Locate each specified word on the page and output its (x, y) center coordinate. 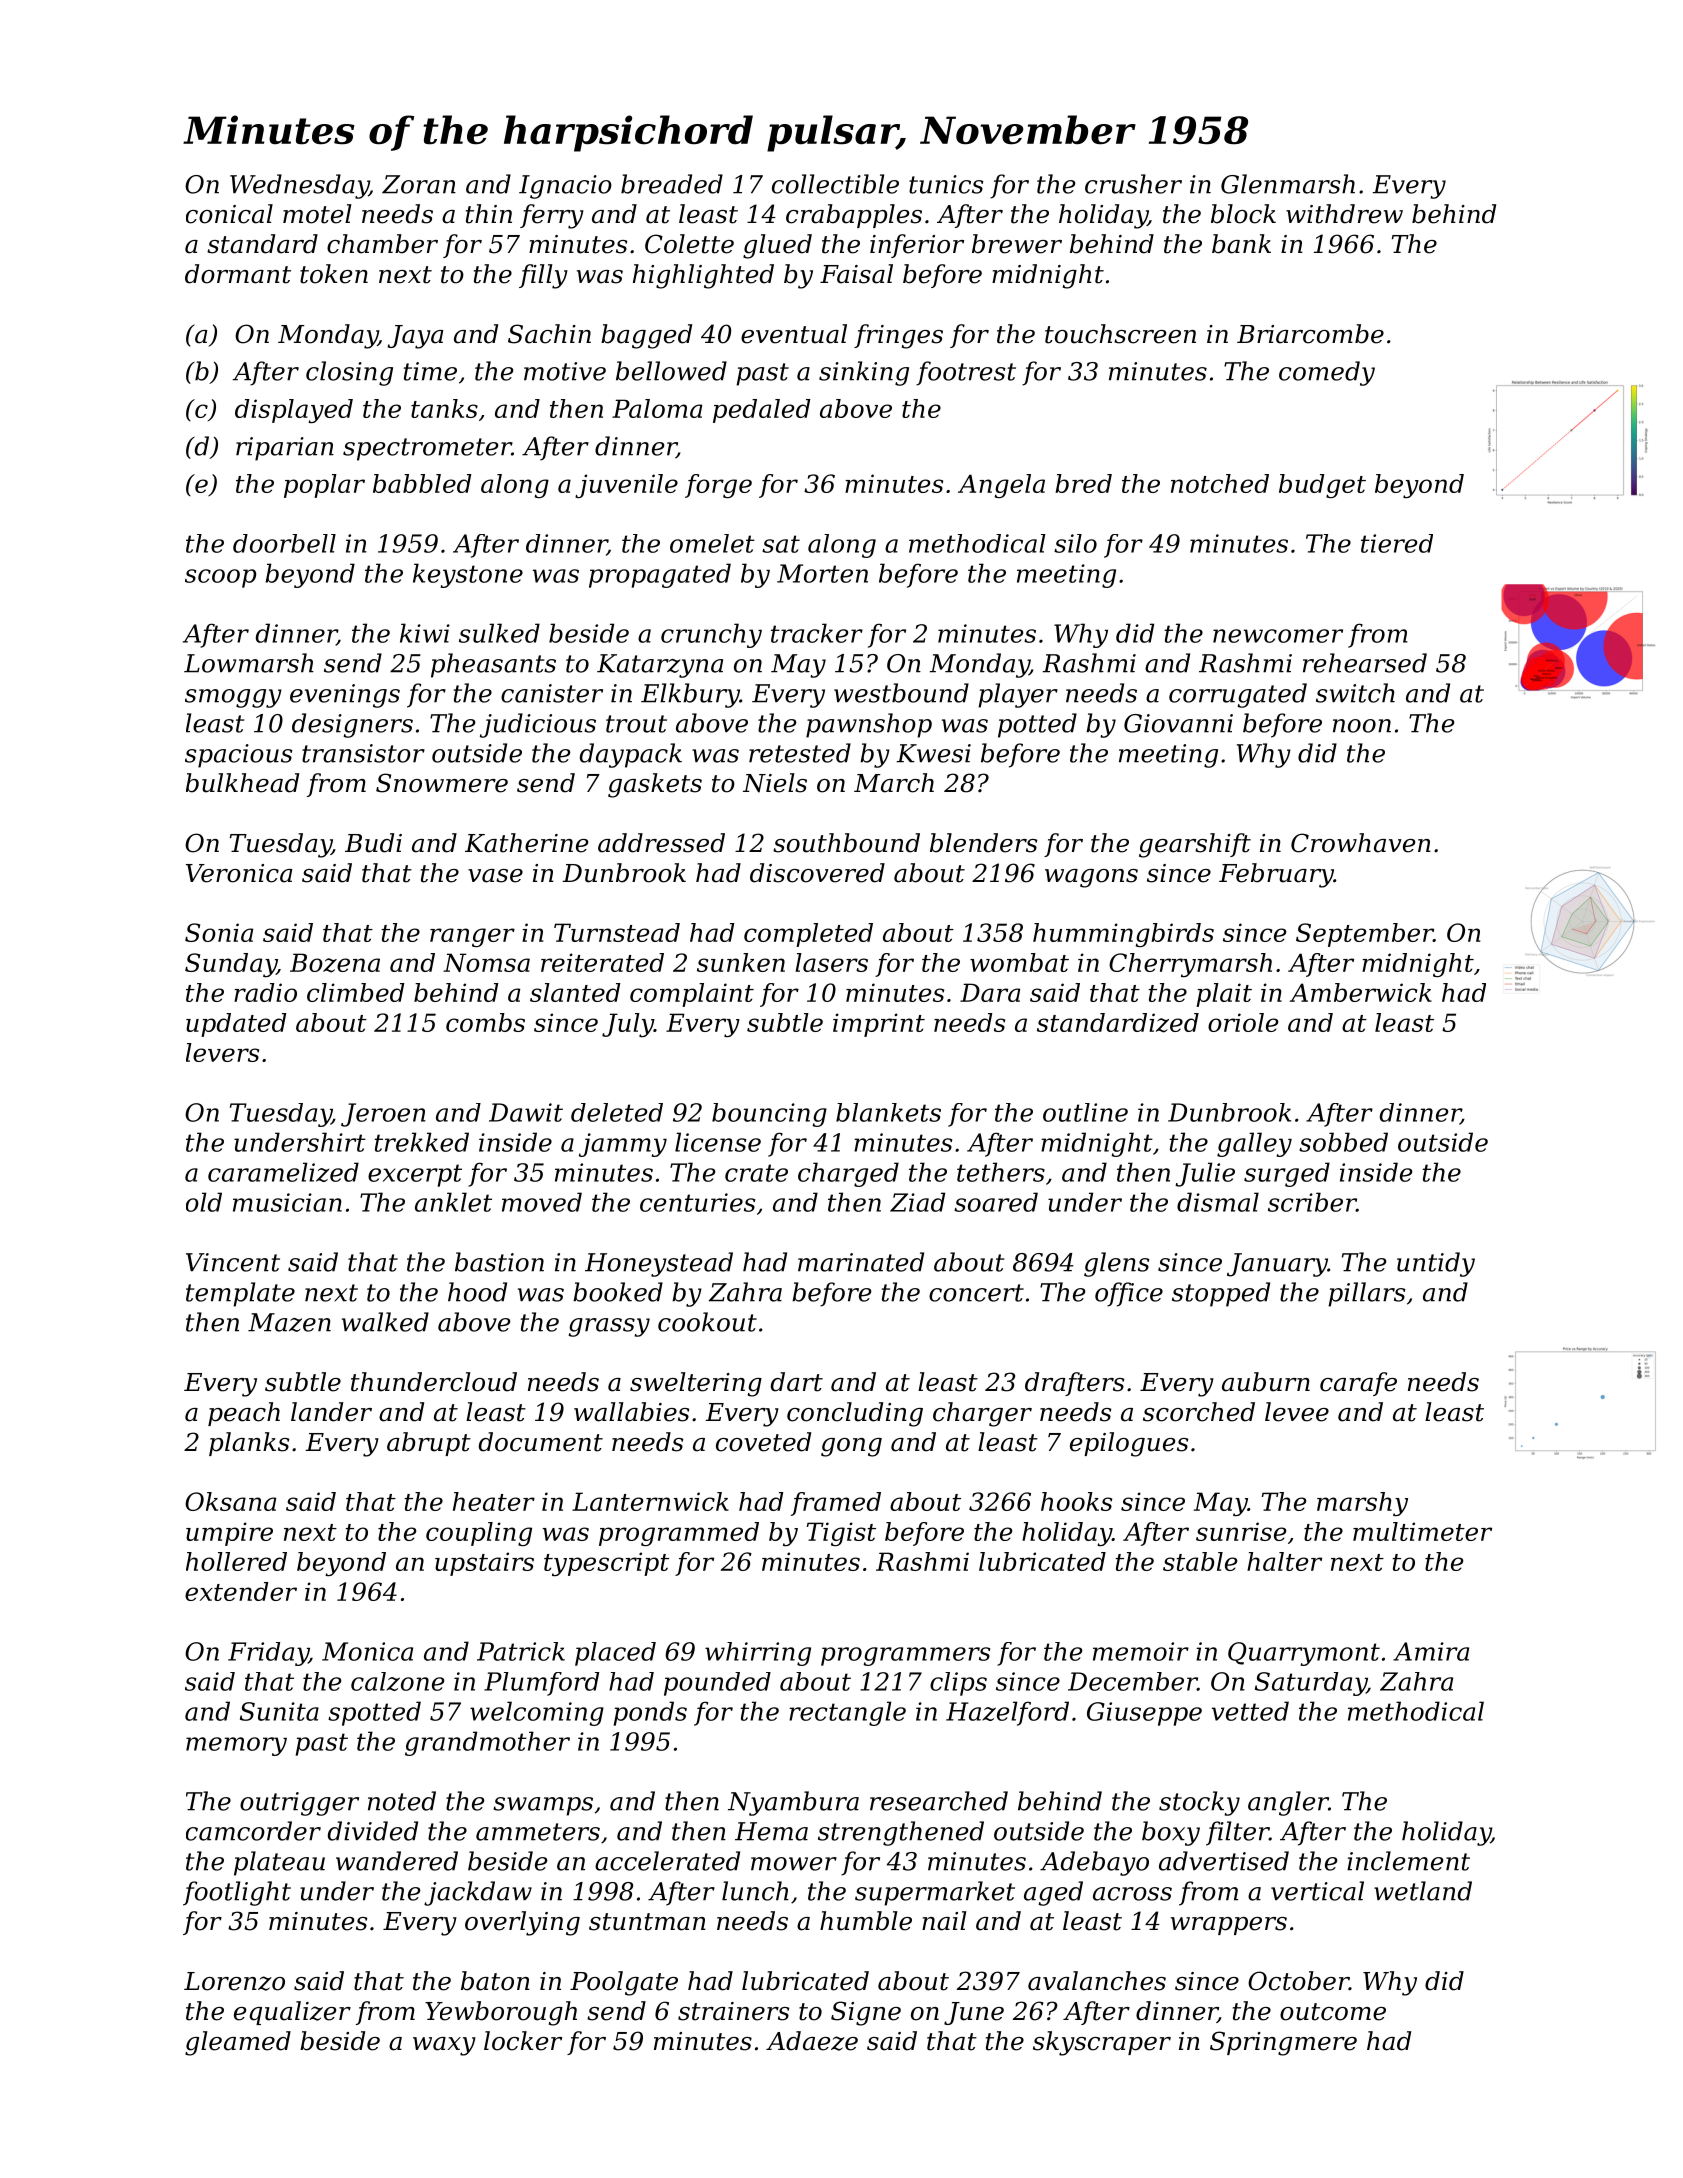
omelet (712, 543)
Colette (689, 244)
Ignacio (565, 187)
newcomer (1278, 636)
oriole (1243, 1022)
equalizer (292, 2013)
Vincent (233, 1262)
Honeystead (659, 1264)
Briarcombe (1310, 334)
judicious (538, 725)
